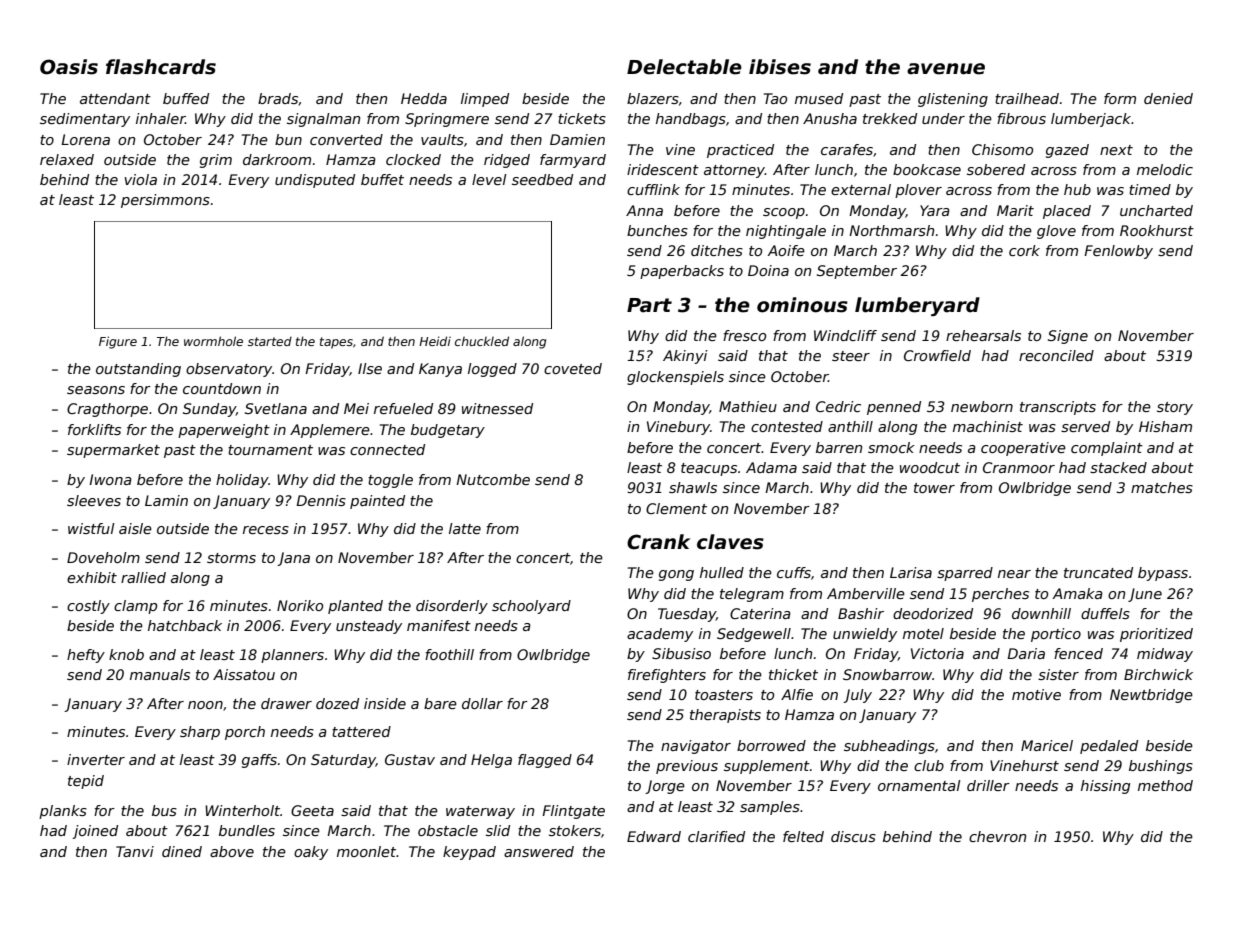  What do you see at coordinates (492, 370) in the document?
I see `logged` at bounding box center [492, 370].
